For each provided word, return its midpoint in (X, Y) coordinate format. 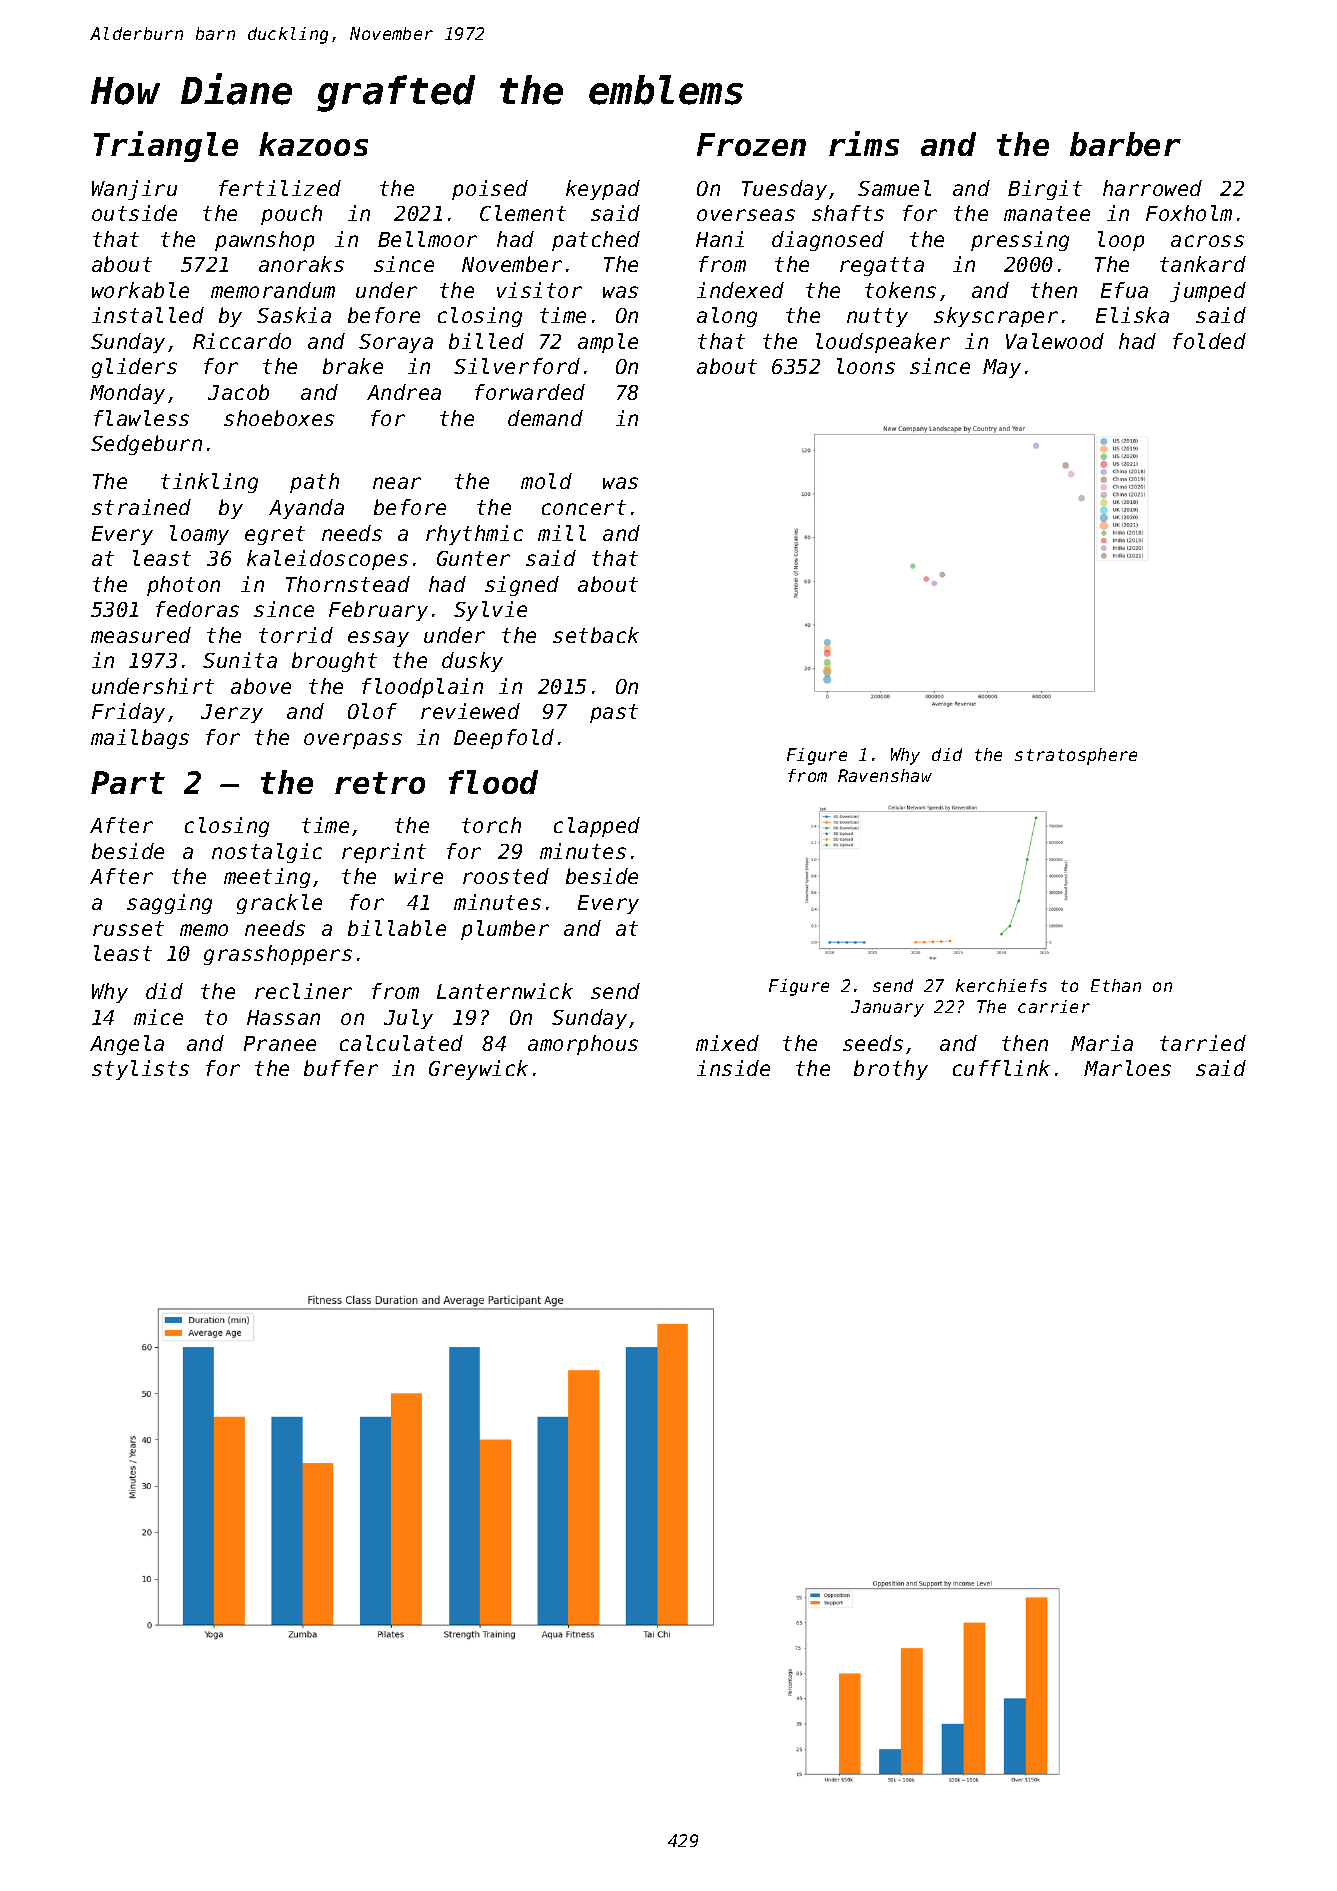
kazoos (313, 144)
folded (1209, 341)
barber (1125, 144)
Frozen (751, 144)
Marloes (1127, 1068)
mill (562, 533)
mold (546, 481)
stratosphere (1076, 756)
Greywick (478, 1070)
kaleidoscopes (327, 560)
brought (334, 662)
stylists (140, 1070)
